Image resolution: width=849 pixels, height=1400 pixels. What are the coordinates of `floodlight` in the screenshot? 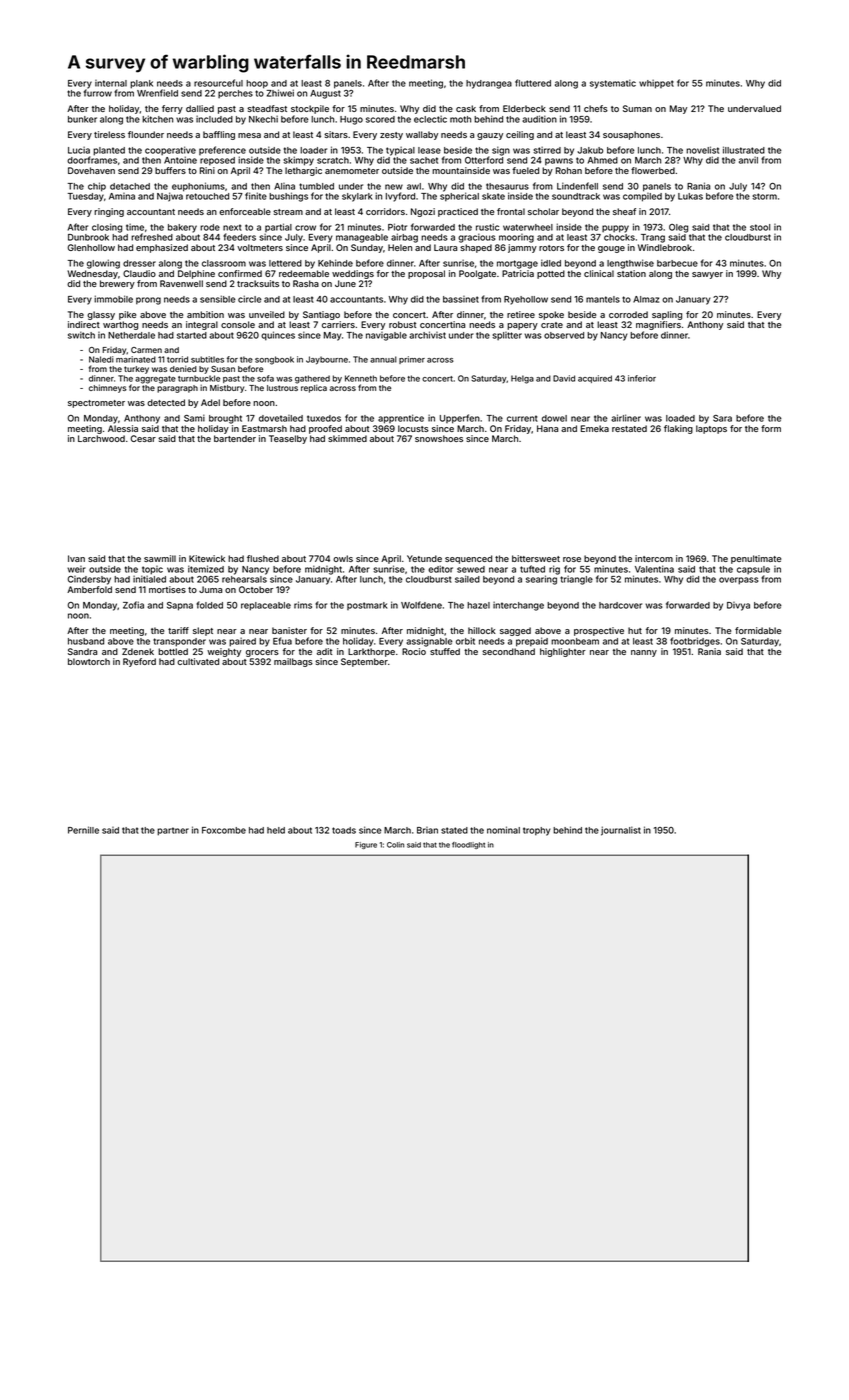 It's located at (468, 845).
